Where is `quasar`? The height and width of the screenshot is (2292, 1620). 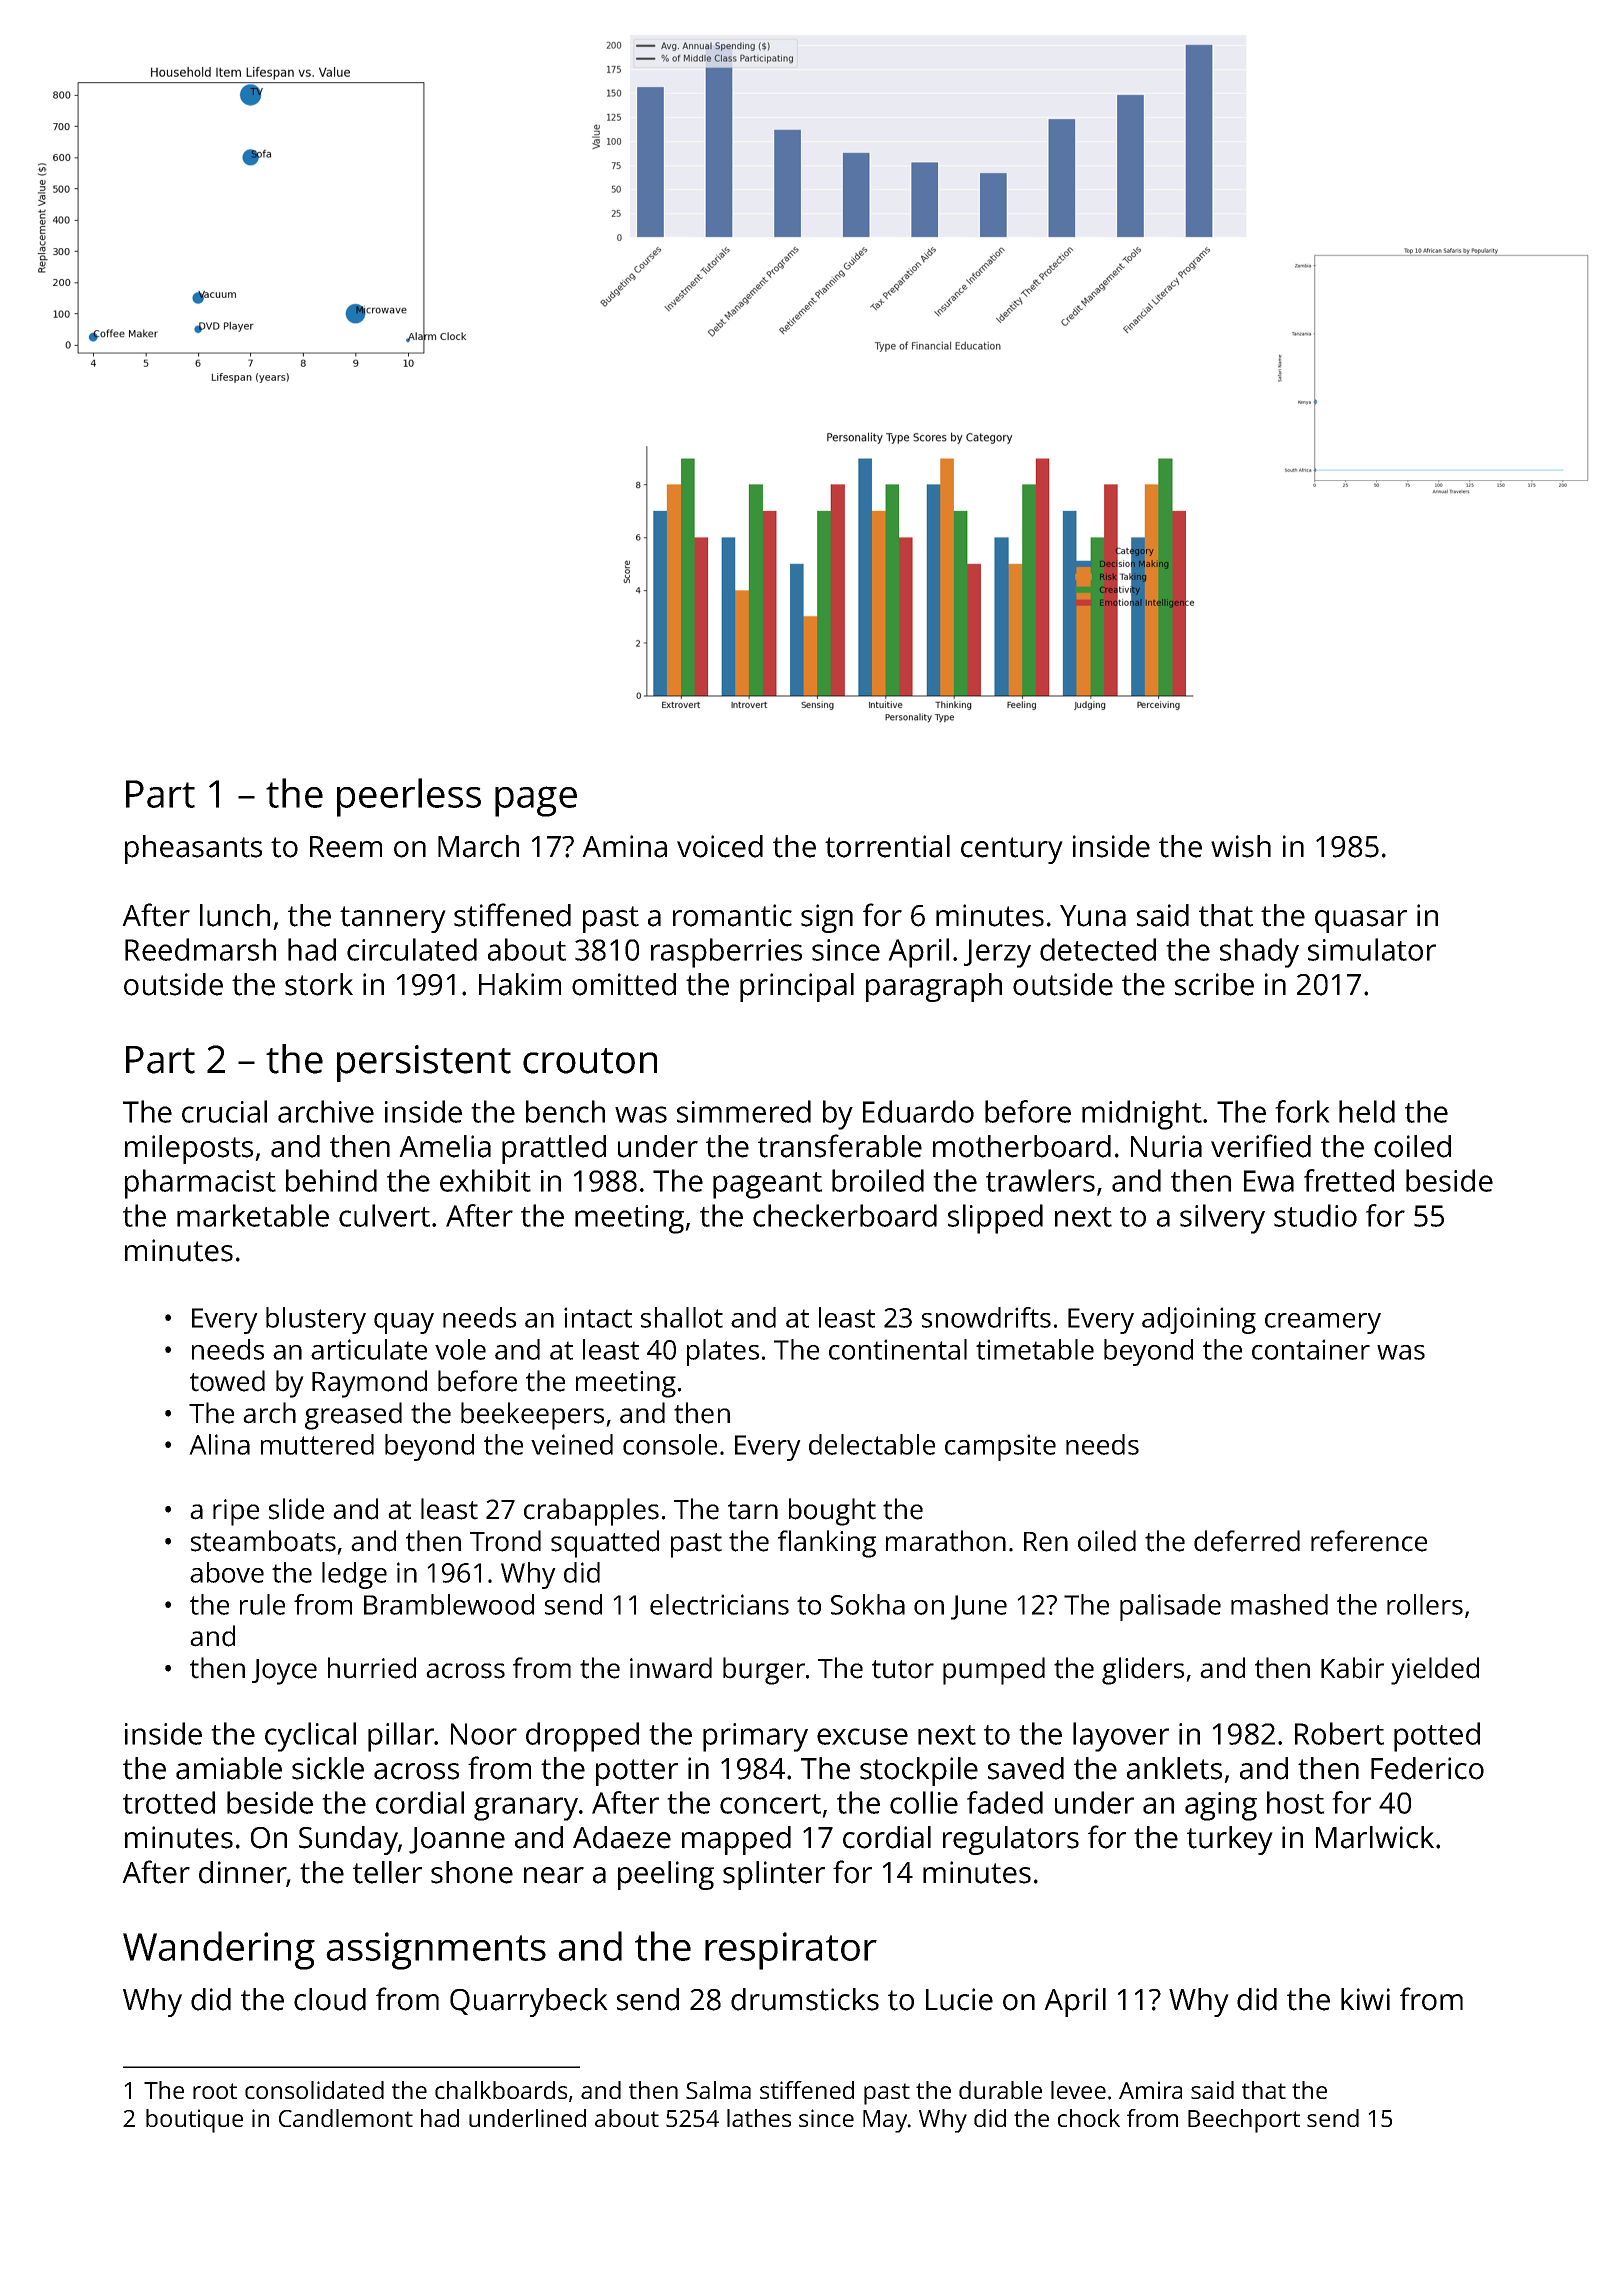 quasar is located at coordinates (1361, 921).
